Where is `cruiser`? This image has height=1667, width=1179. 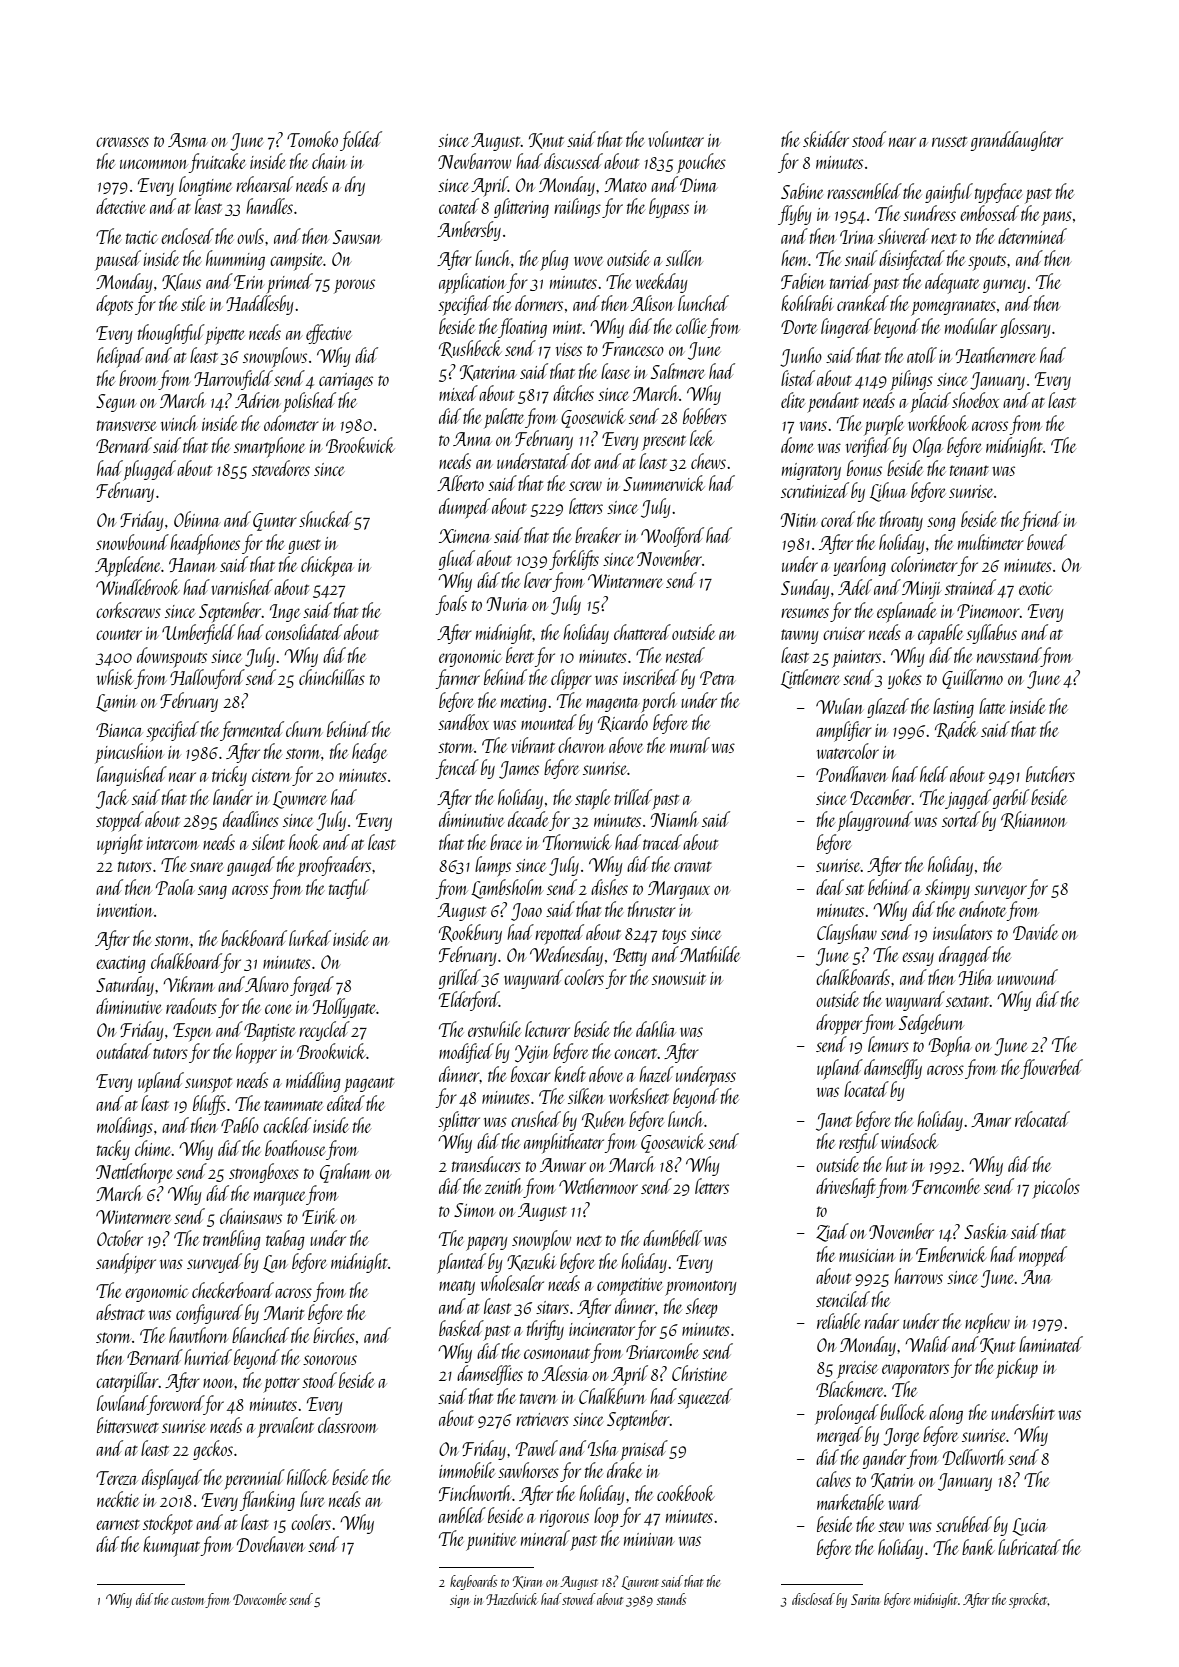
cruiser is located at coordinates (844, 633).
